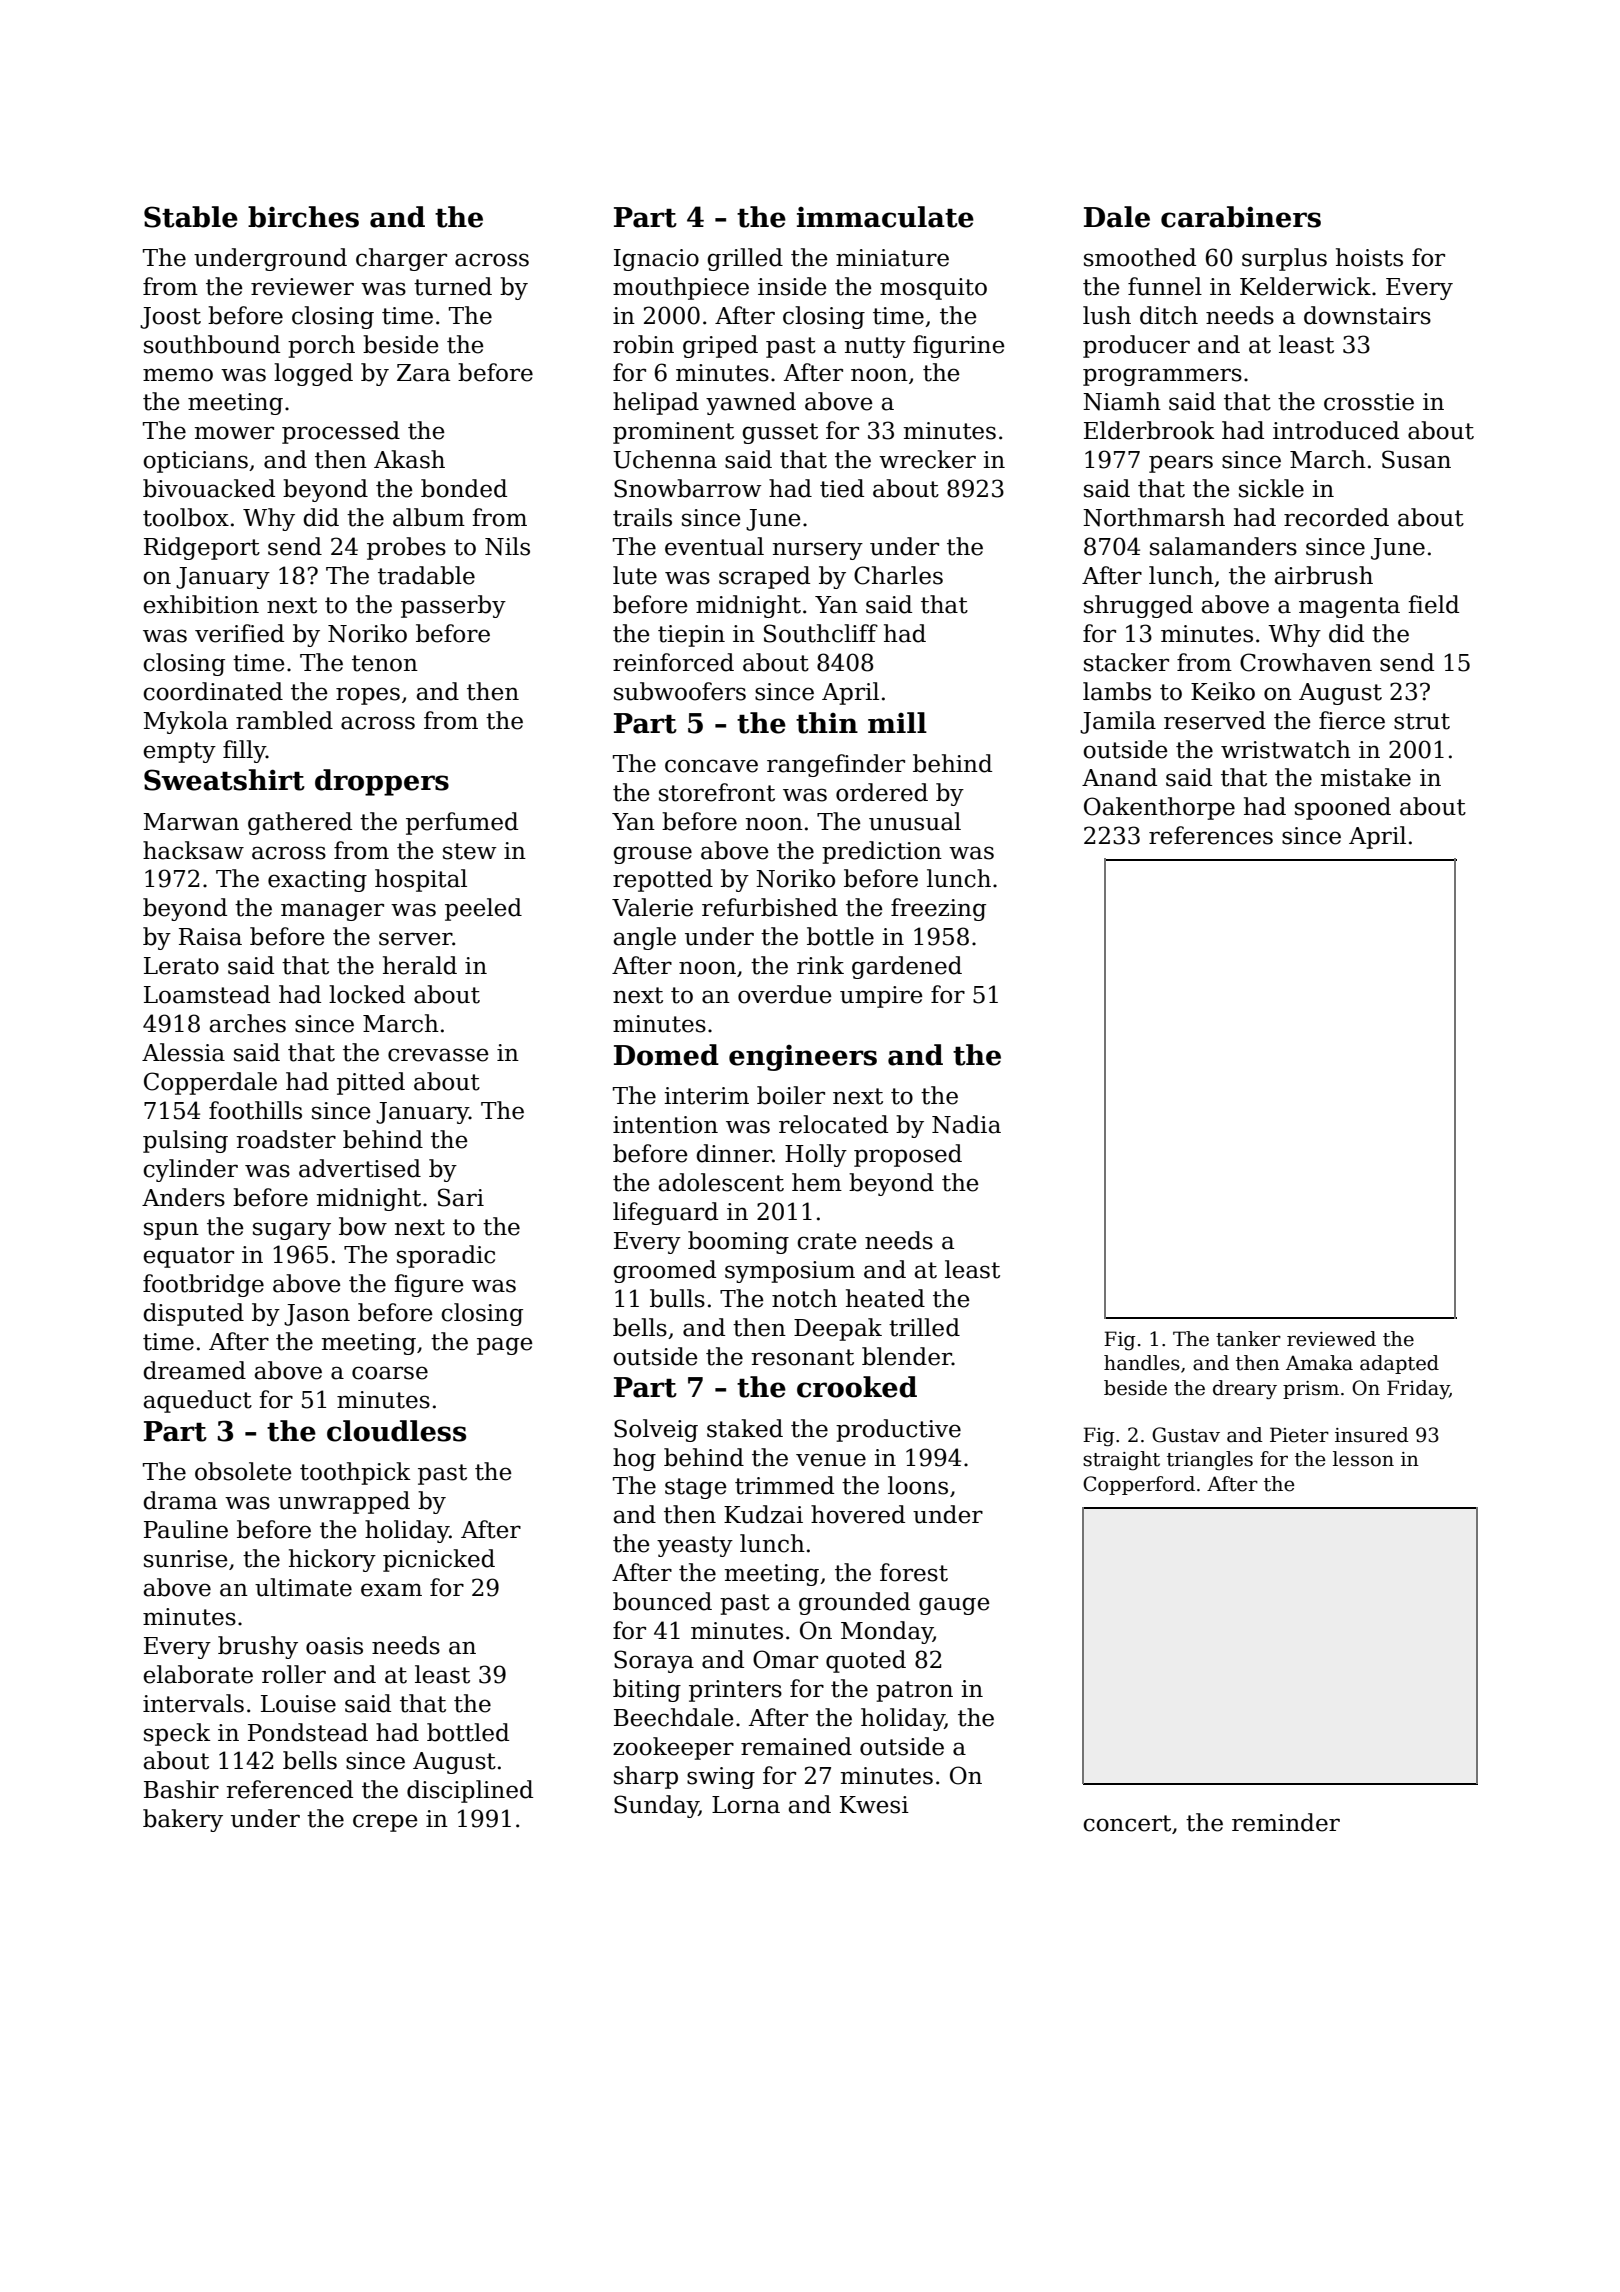  Describe the element at coordinates (673, 662) in the page. I see `reinforced` at that location.
